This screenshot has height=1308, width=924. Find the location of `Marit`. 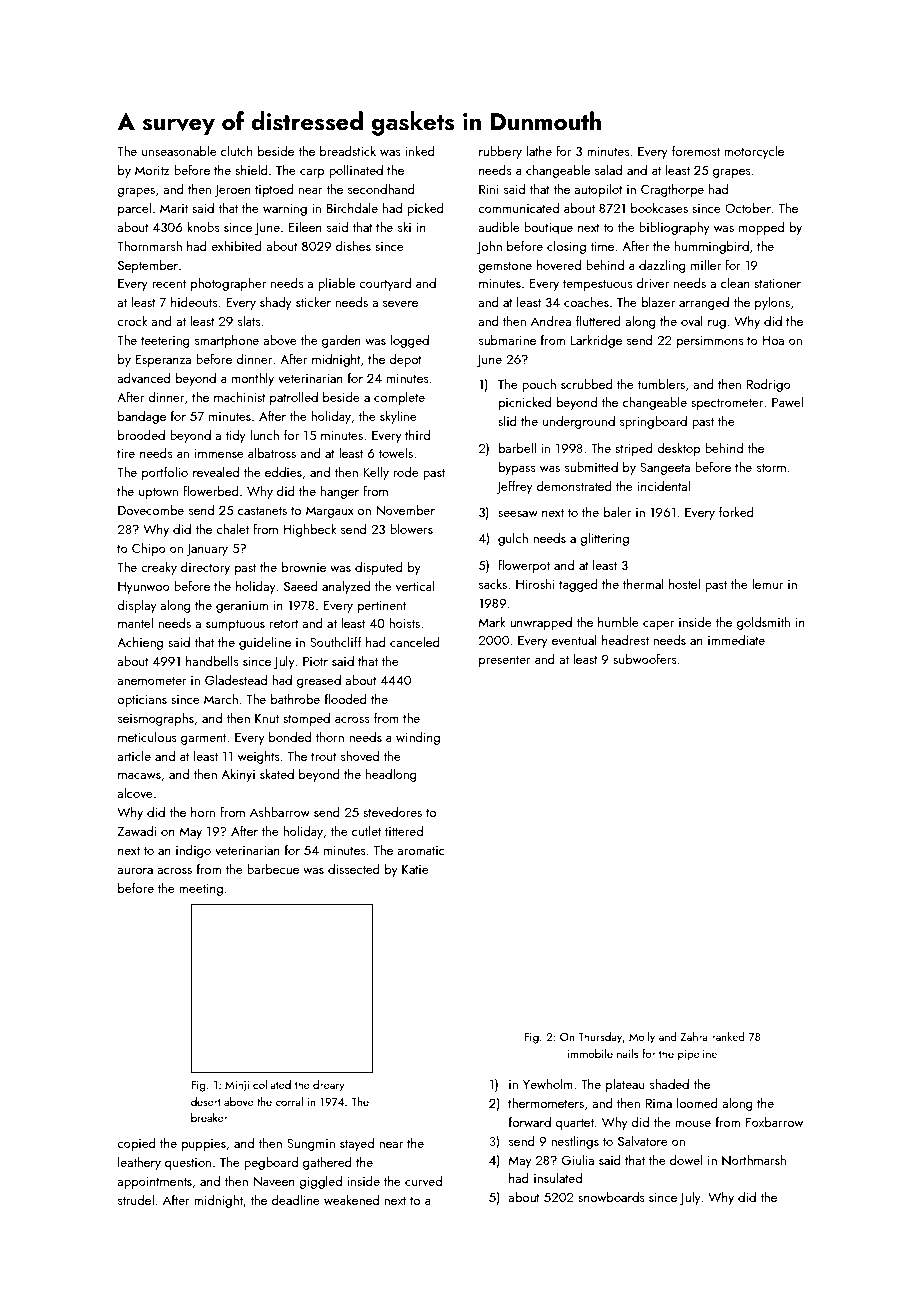

Marit is located at coordinates (174, 208).
